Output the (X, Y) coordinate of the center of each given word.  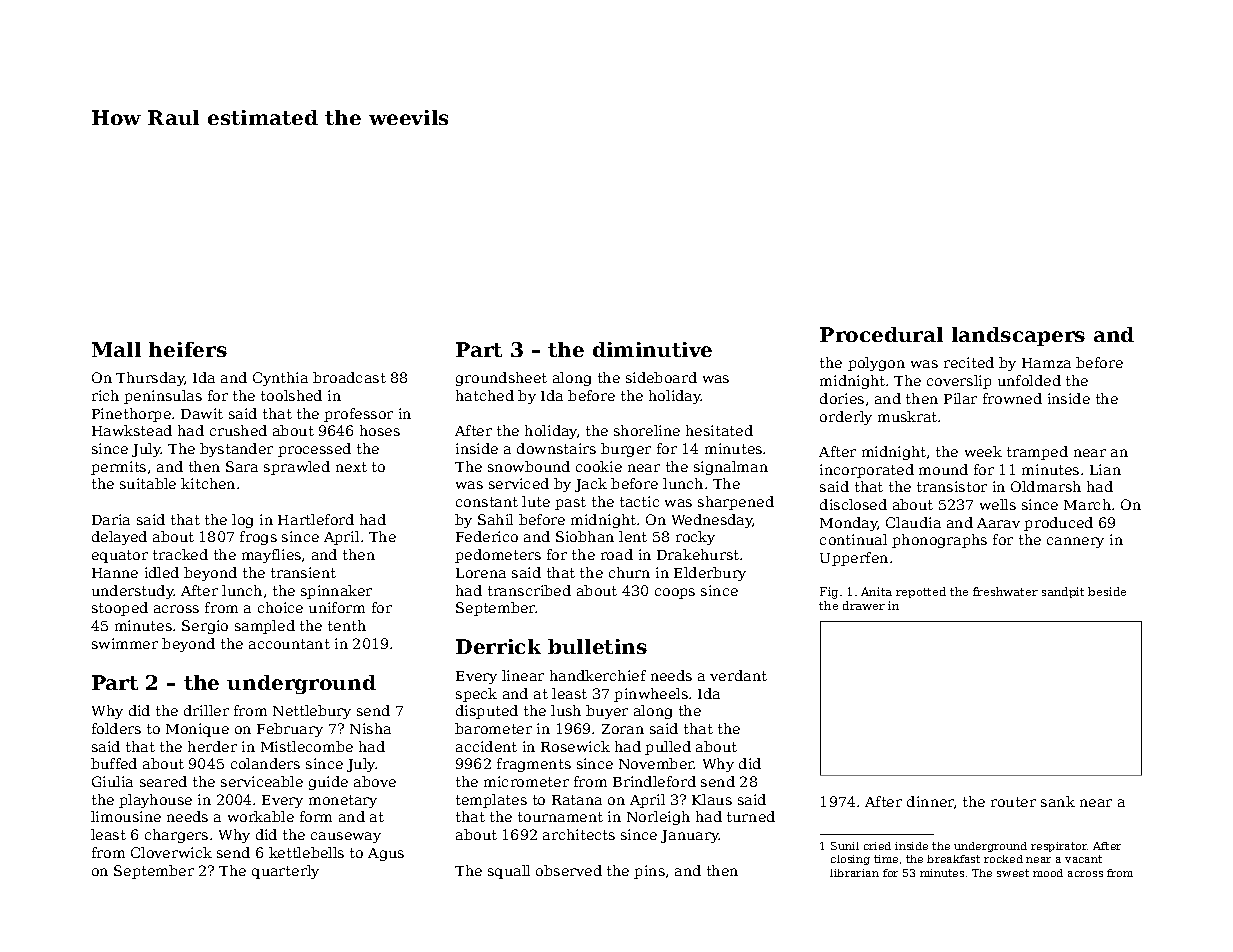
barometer (493, 728)
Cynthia (280, 379)
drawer (864, 605)
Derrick (498, 646)
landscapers (1018, 336)
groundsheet (501, 379)
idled (162, 572)
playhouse (155, 801)
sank (1058, 801)
